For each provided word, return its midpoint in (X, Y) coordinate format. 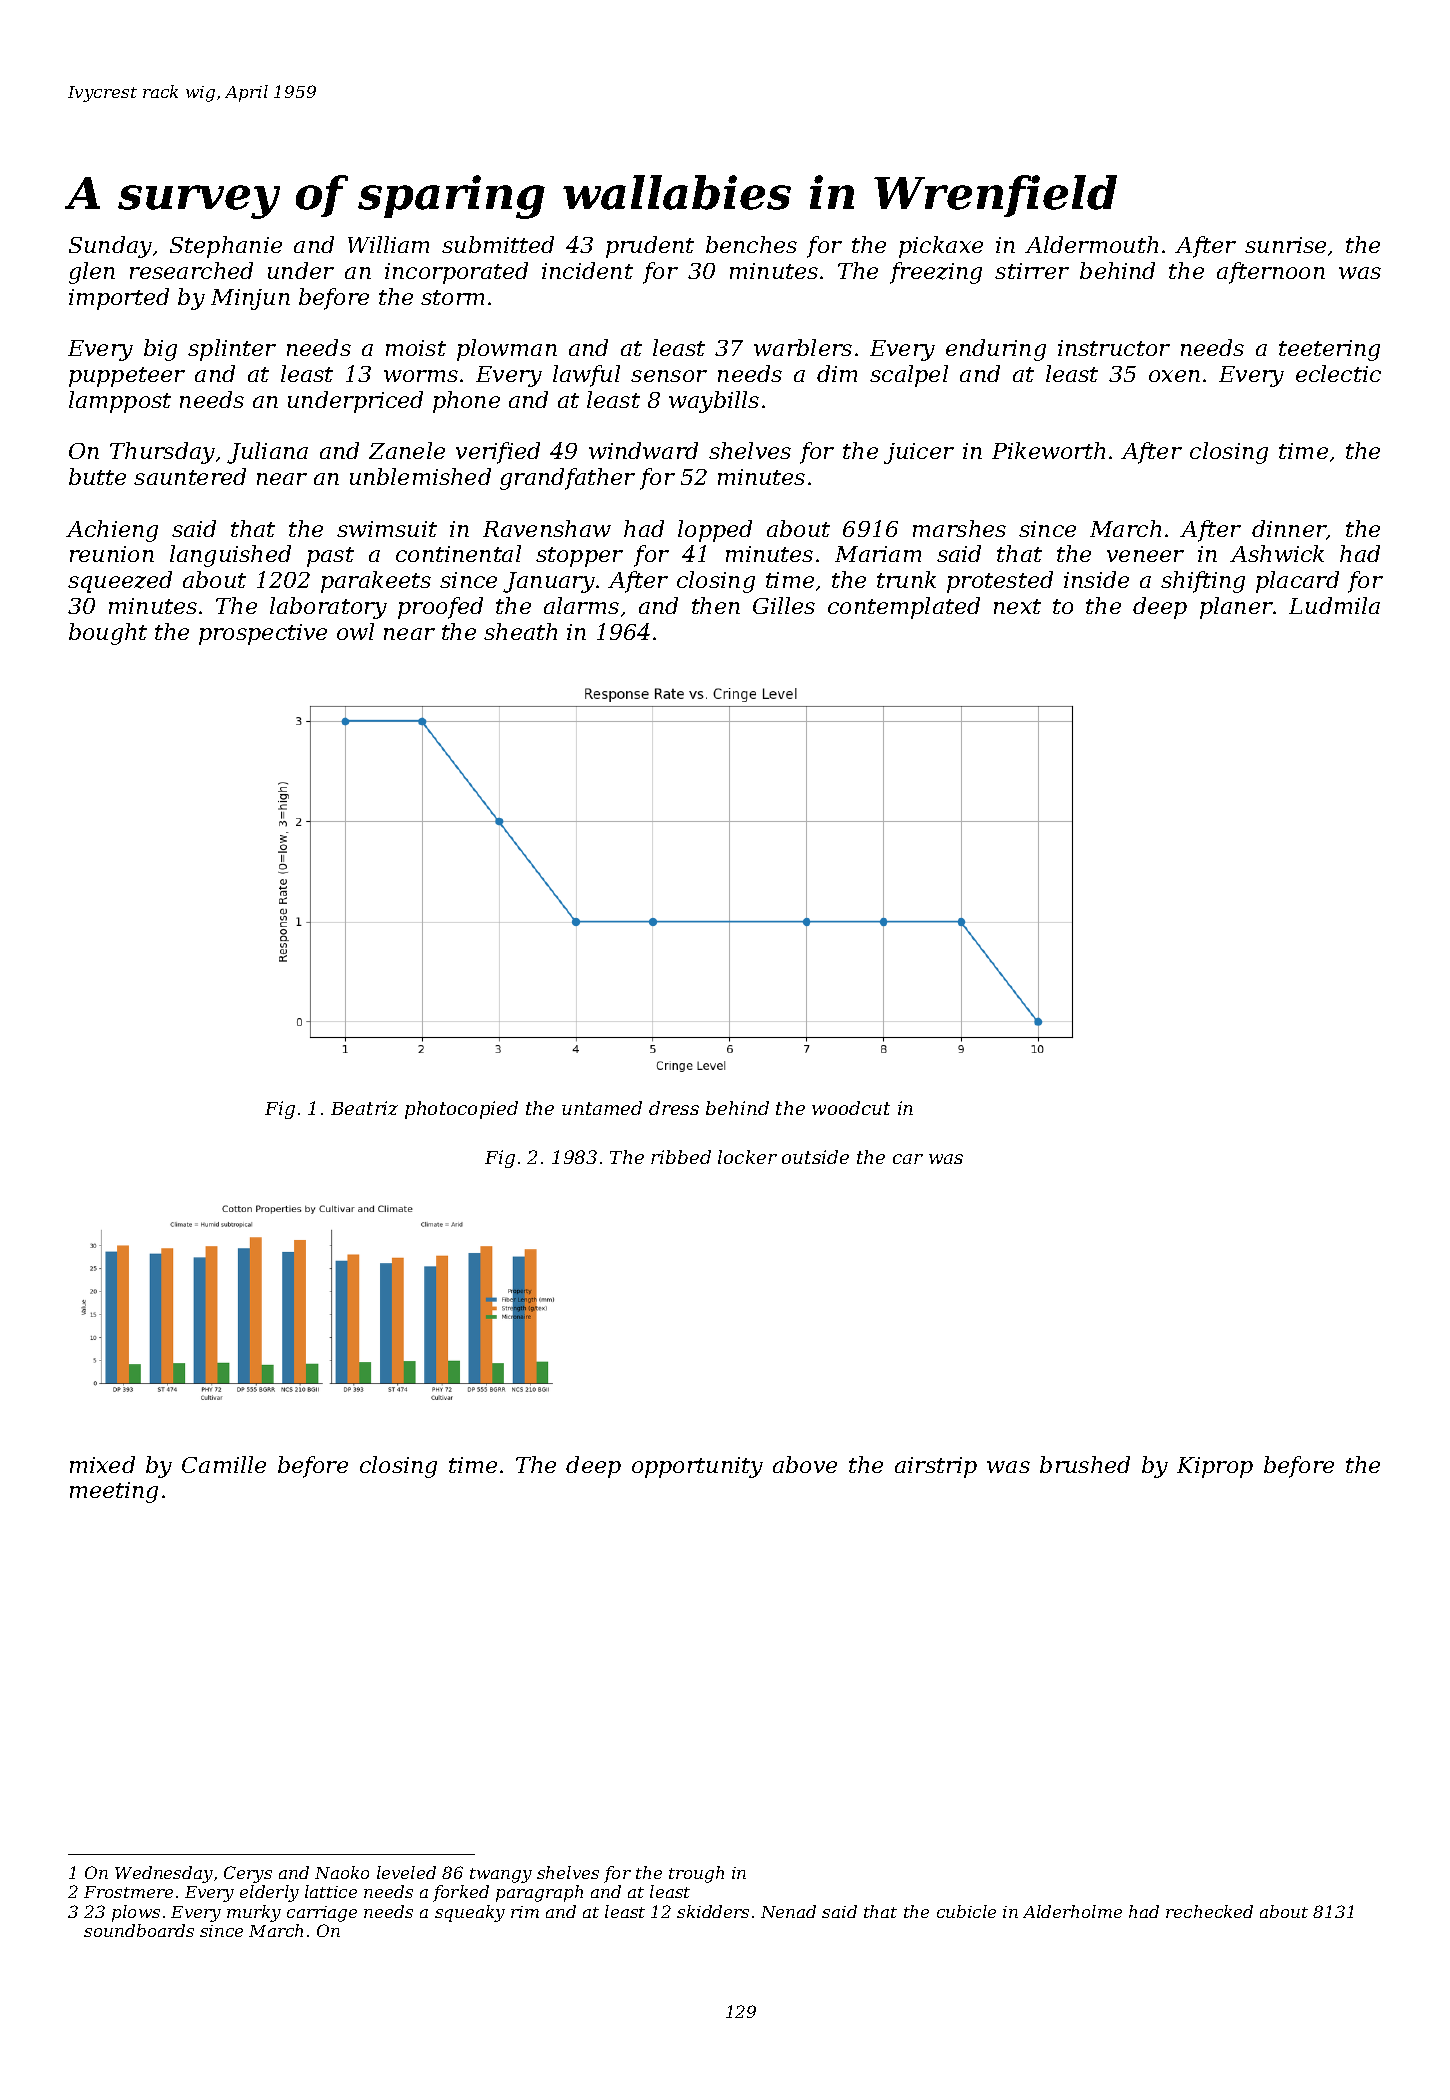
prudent (650, 247)
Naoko (342, 1872)
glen (92, 273)
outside (815, 1157)
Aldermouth (1091, 244)
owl (355, 631)
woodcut (851, 1108)
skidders (713, 1911)
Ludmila (1334, 605)
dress (674, 1108)
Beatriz (364, 1108)
